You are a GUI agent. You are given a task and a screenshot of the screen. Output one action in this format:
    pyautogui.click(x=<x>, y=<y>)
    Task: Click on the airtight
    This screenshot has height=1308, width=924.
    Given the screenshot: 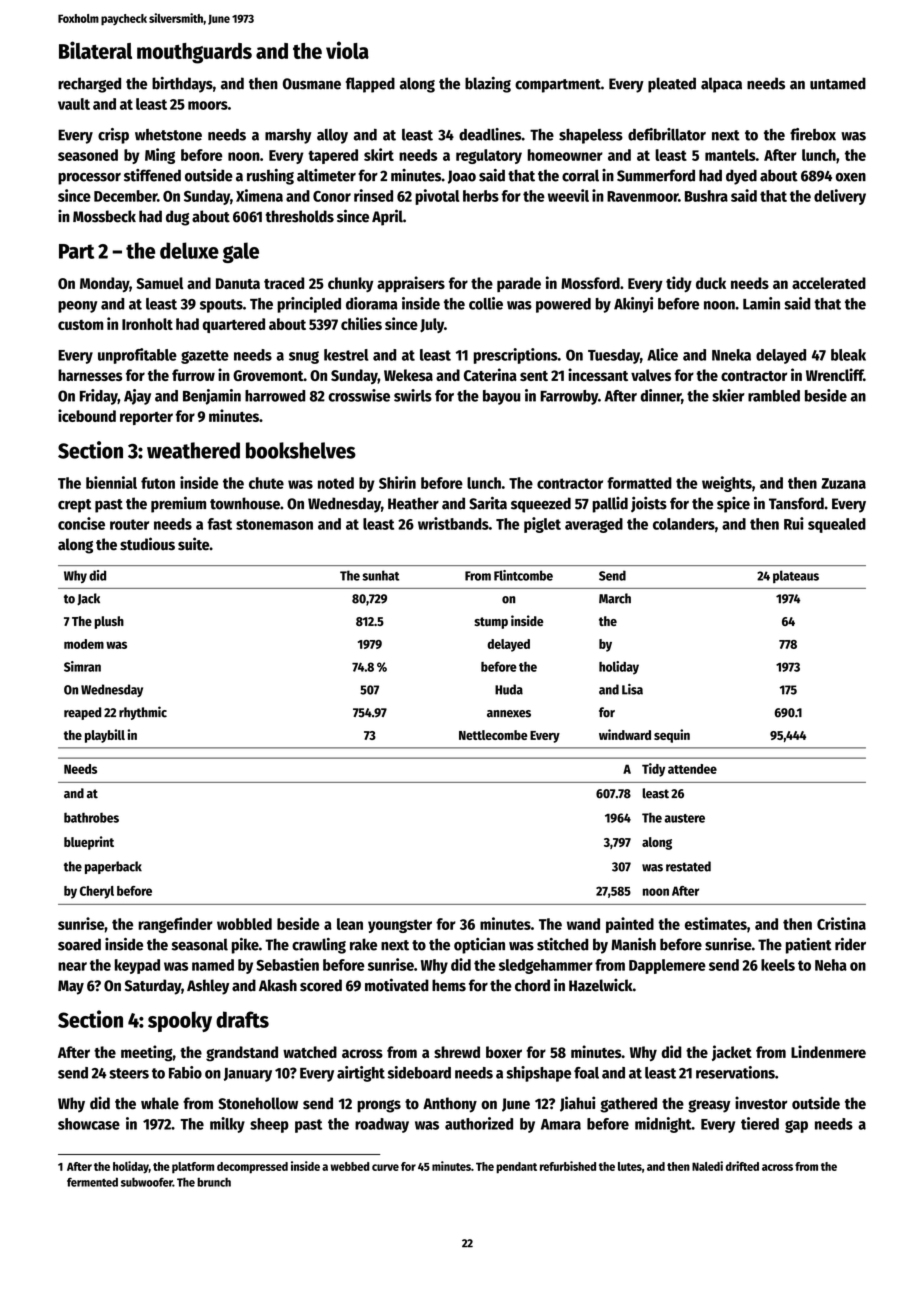 What is the action you would take?
    pyautogui.click(x=361, y=1074)
